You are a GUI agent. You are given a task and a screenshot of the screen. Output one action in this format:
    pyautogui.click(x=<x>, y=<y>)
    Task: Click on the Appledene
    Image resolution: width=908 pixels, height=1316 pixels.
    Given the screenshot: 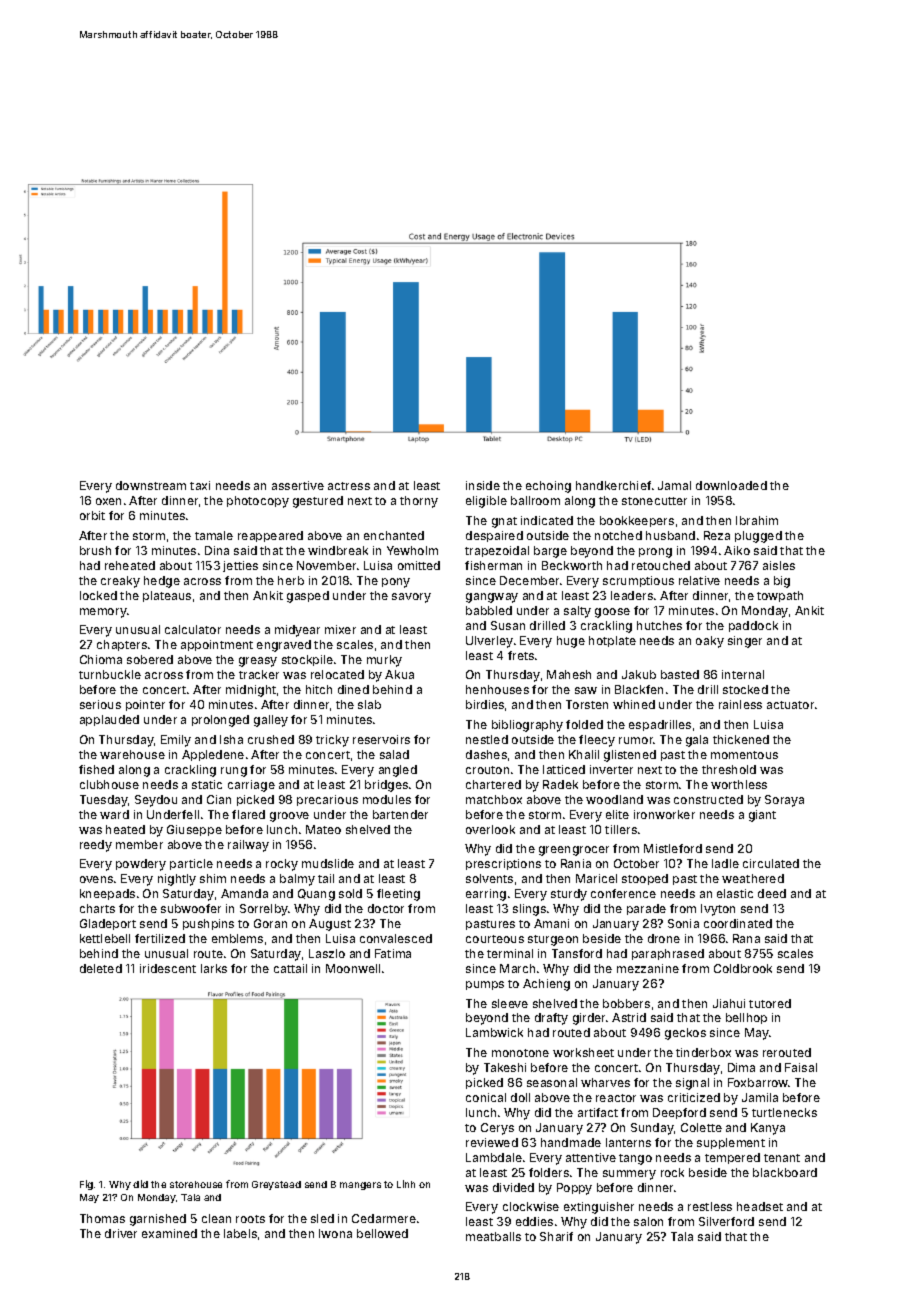 What is the action you would take?
    pyautogui.click(x=213, y=755)
